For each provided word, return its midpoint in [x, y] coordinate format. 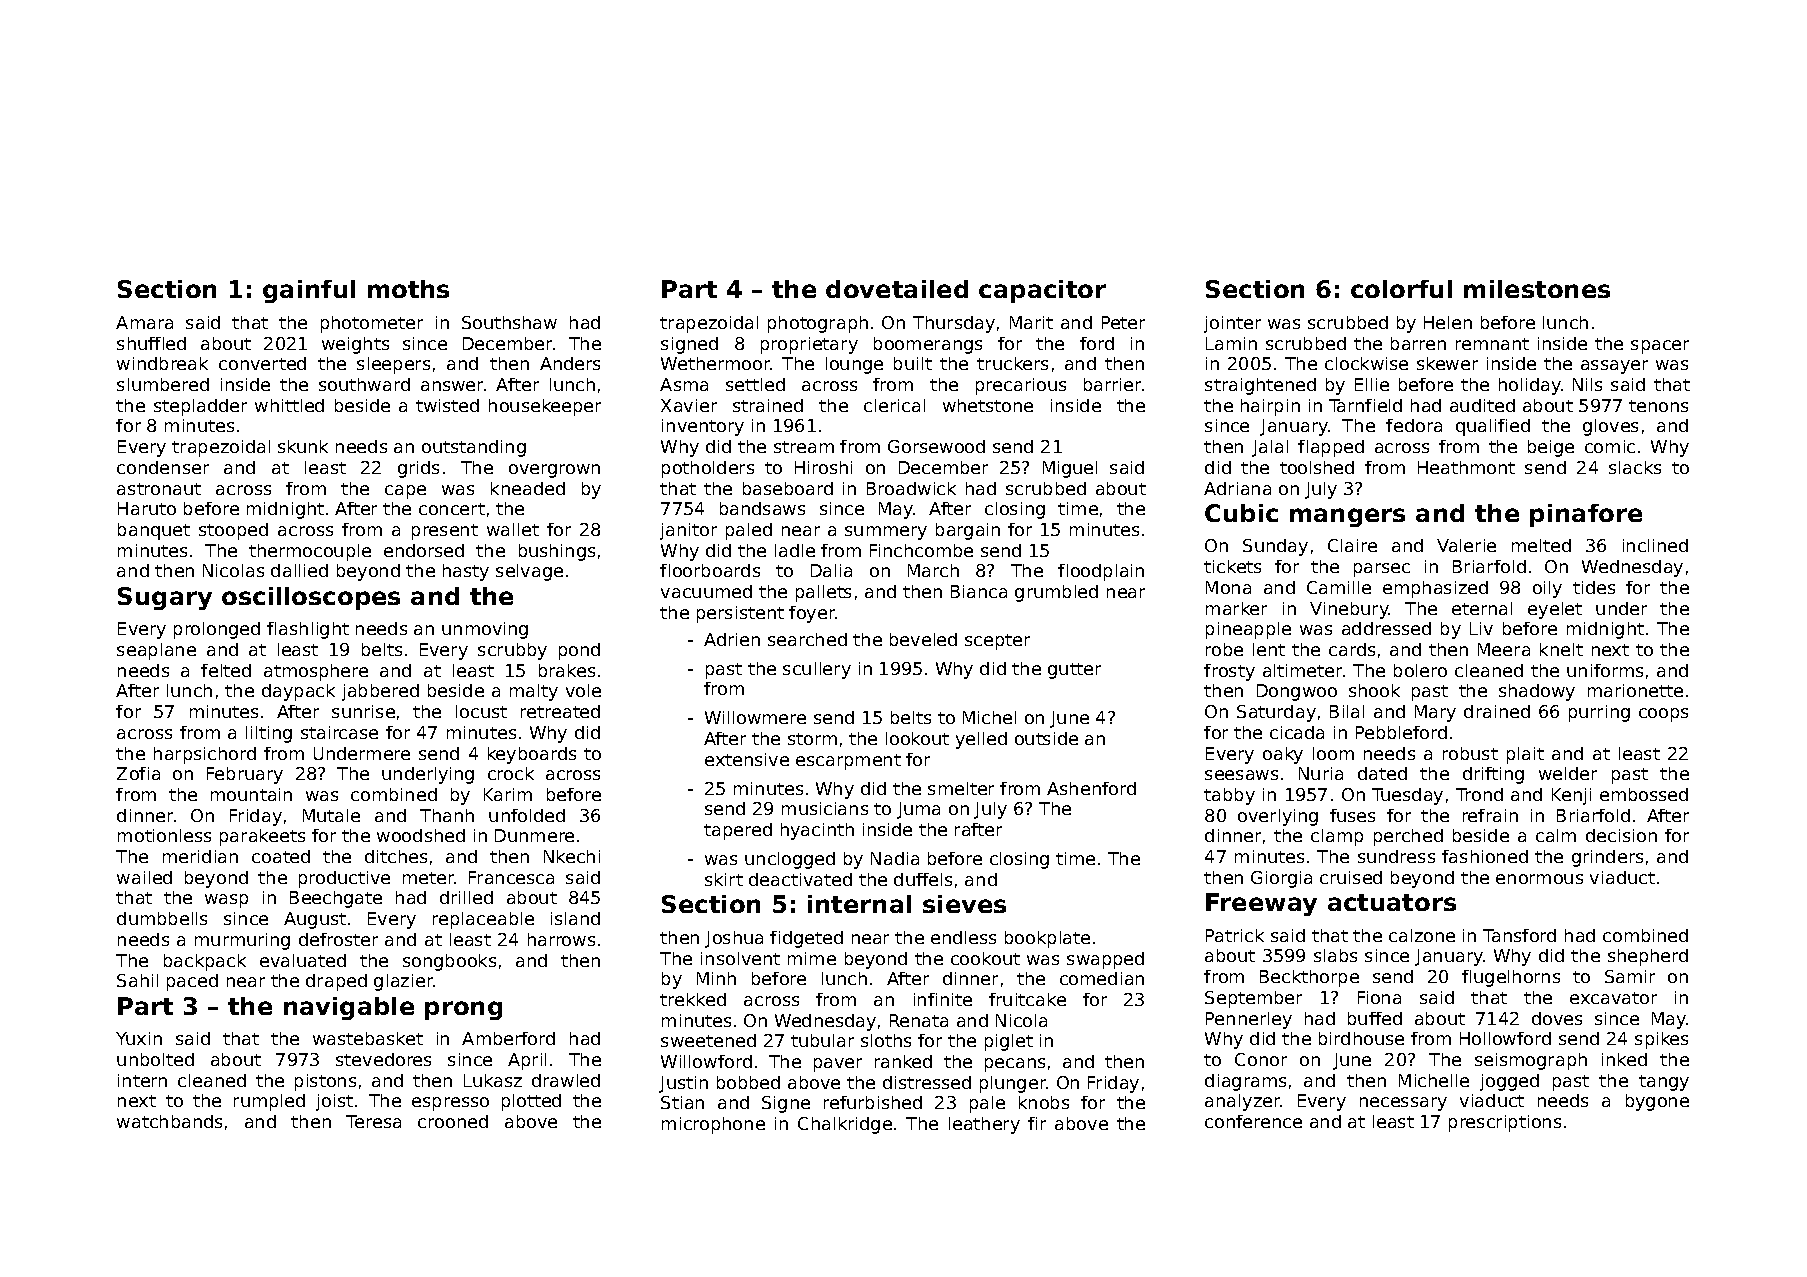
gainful [309, 291]
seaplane [156, 651]
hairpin [1270, 407]
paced [192, 982]
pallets [823, 593]
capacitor [1042, 291]
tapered [738, 831]
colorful [1401, 289]
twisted [447, 405]
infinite [943, 999]
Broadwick [911, 488]
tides [1594, 587]
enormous [1539, 879]
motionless [164, 835]
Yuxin [139, 1038]
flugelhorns [1511, 978]
